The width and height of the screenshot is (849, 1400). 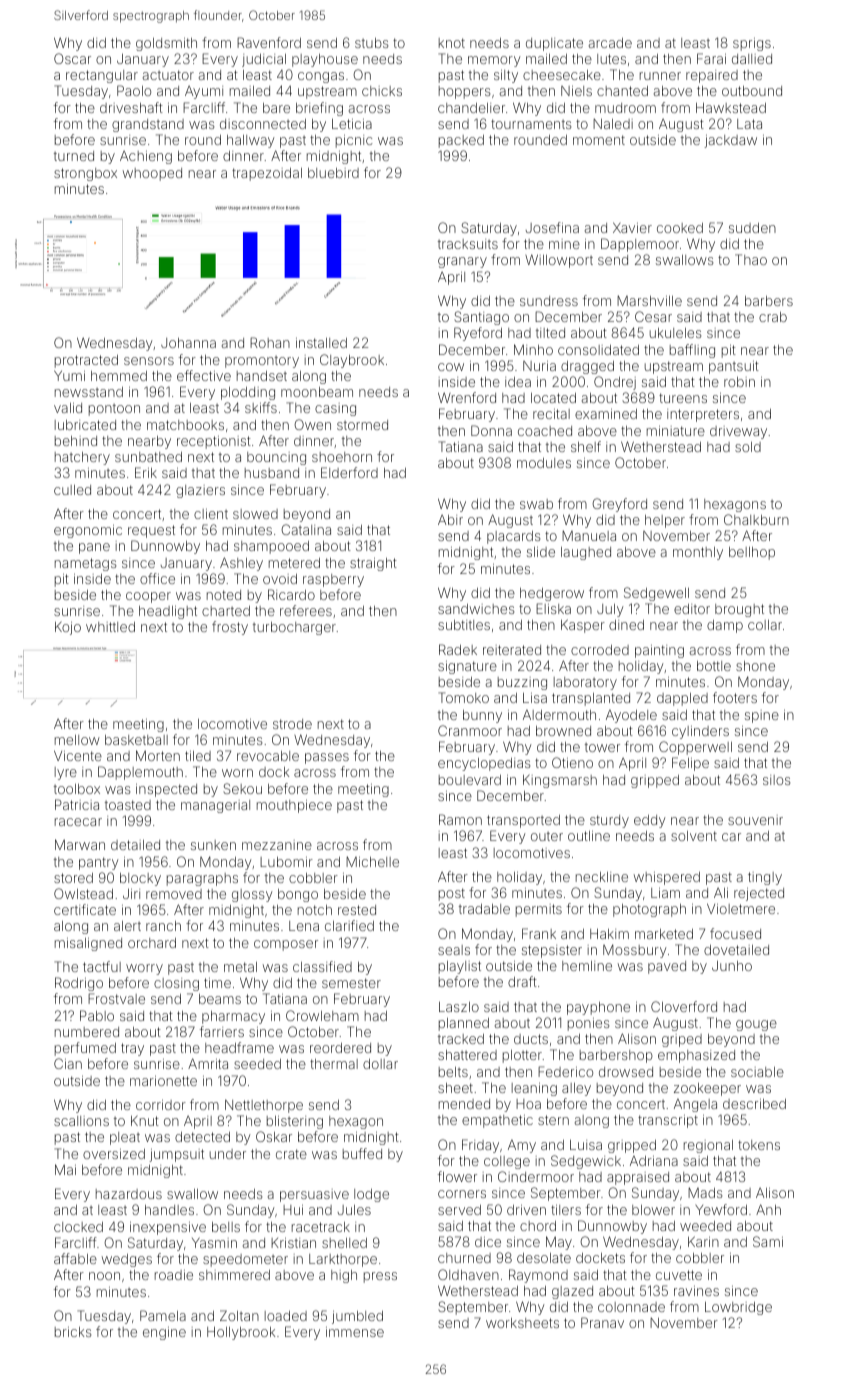 I want to click on Lowbridge, so click(x=738, y=1308).
